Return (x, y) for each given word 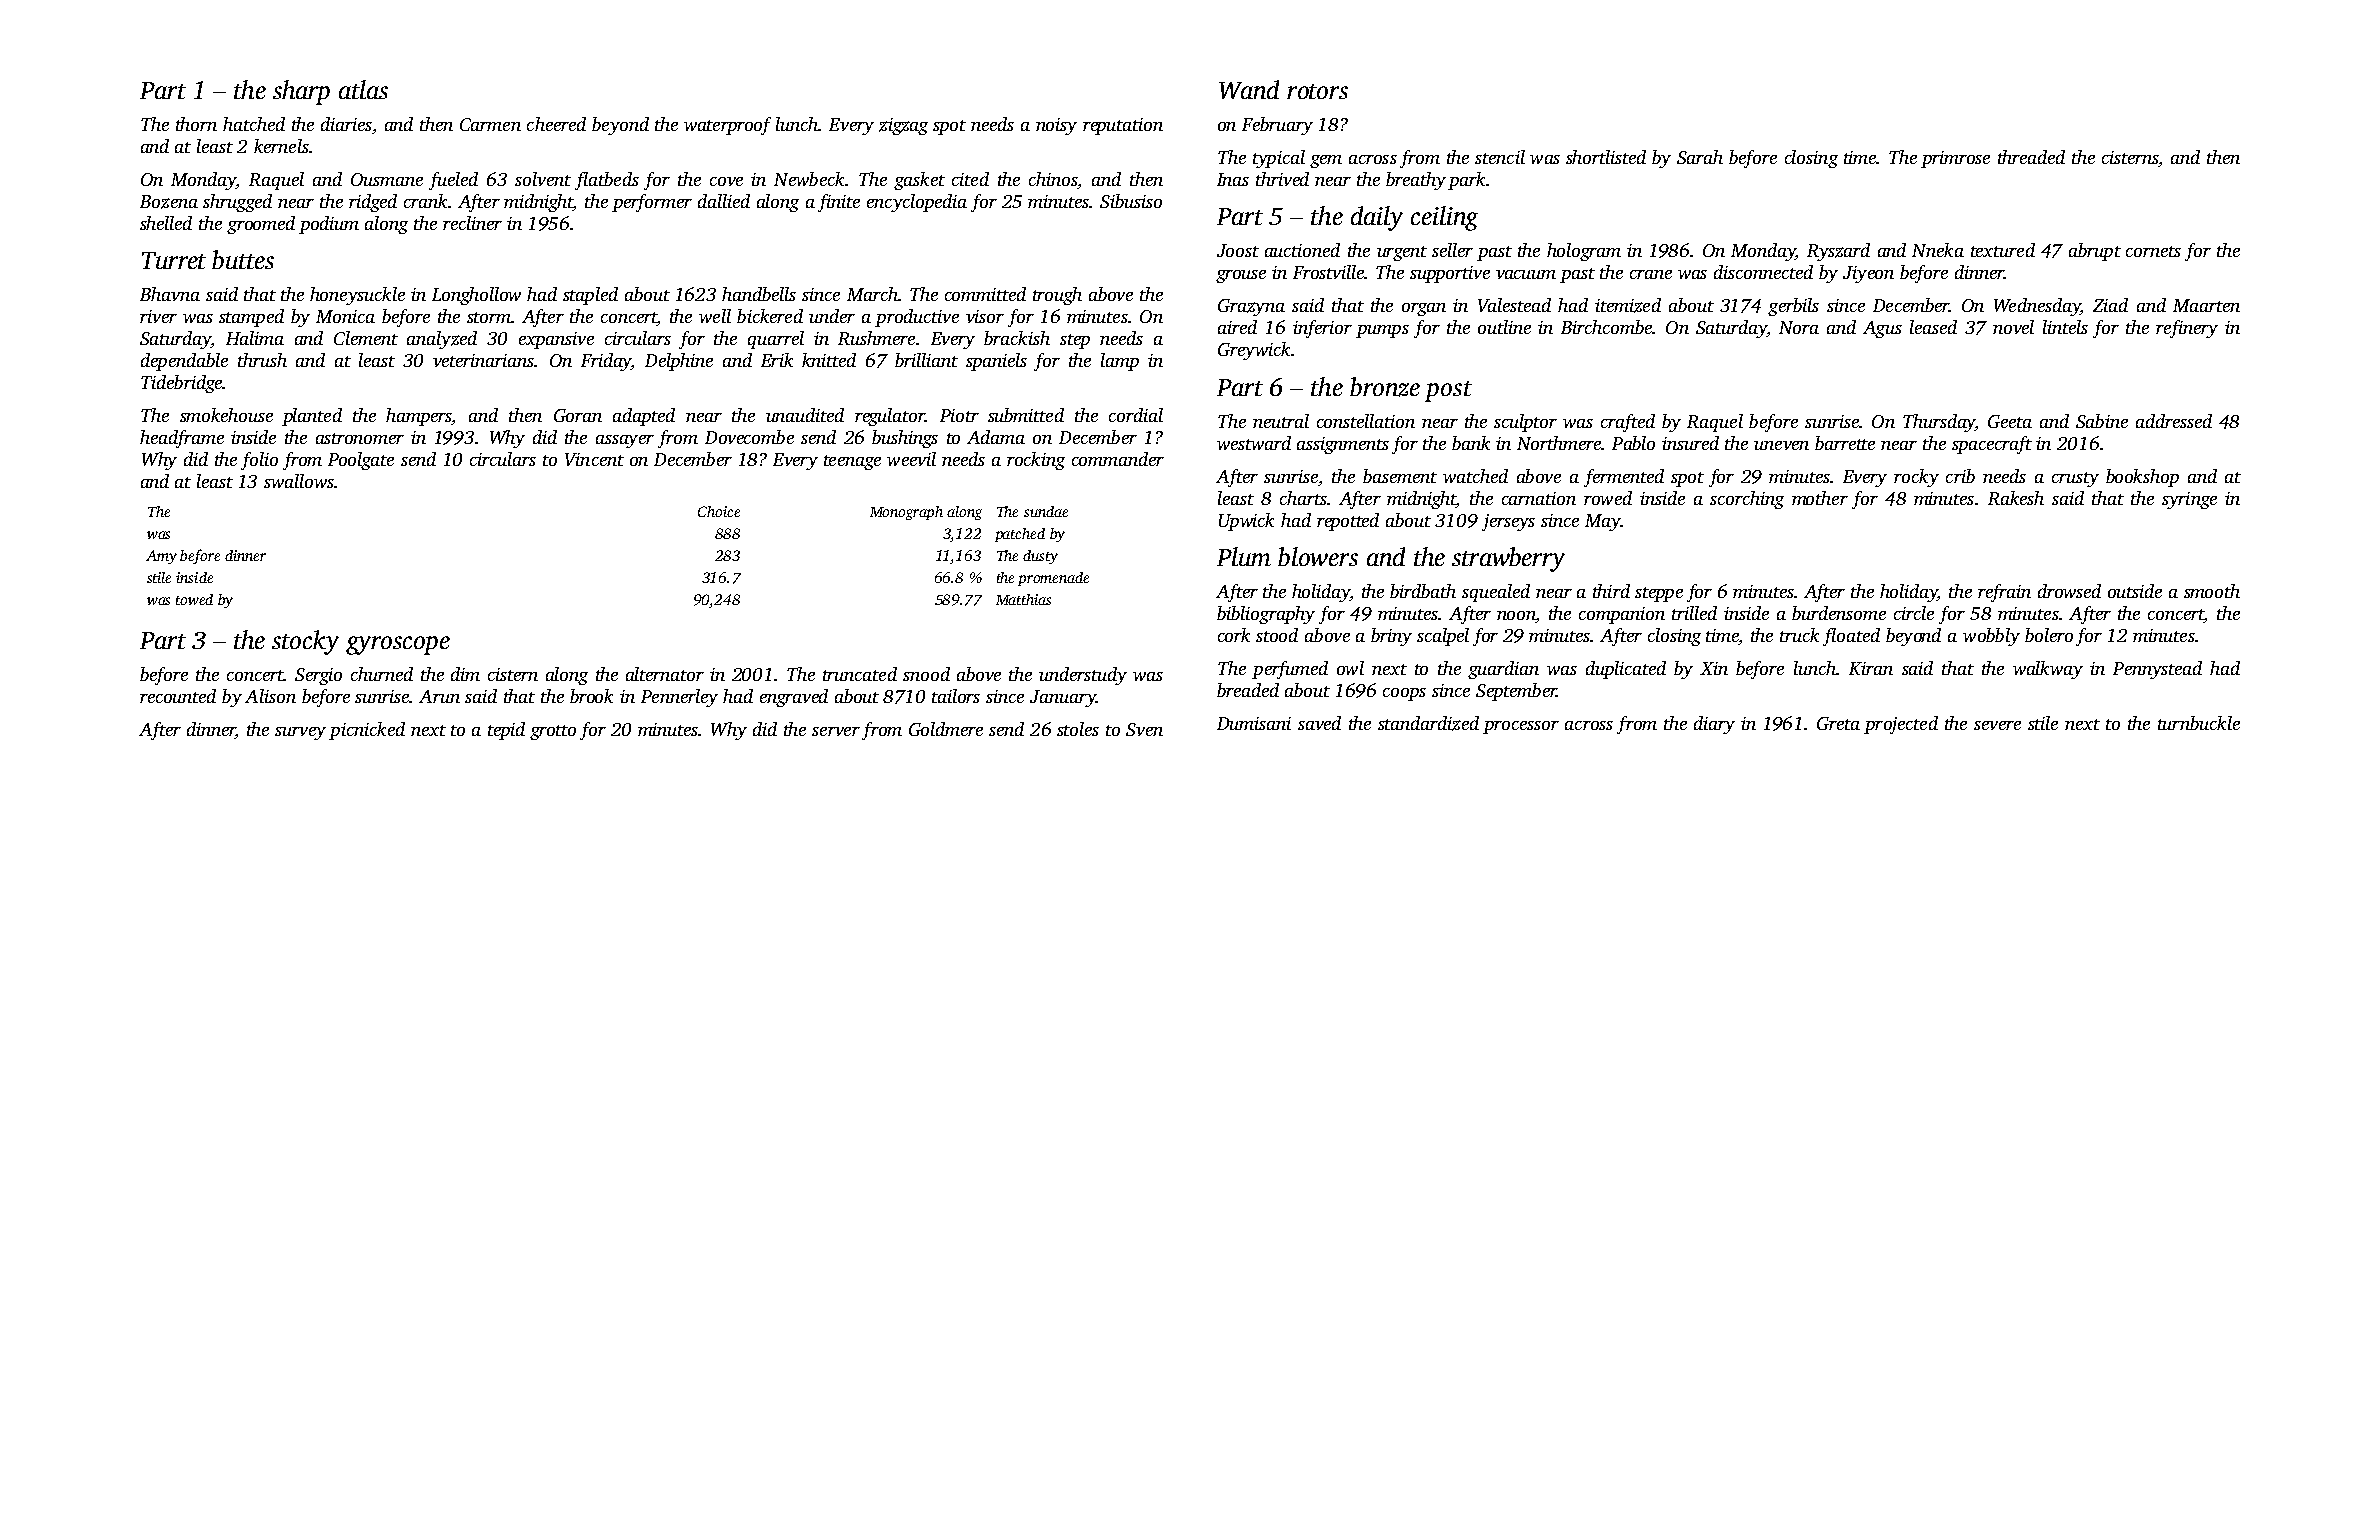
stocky (305, 642)
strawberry (1508, 559)
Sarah (1700, 157)
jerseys (1508, 522)
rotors (1317, 91)
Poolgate (361, 461)
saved (1319, 723)
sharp (301, 92)
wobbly (1991, 637)
